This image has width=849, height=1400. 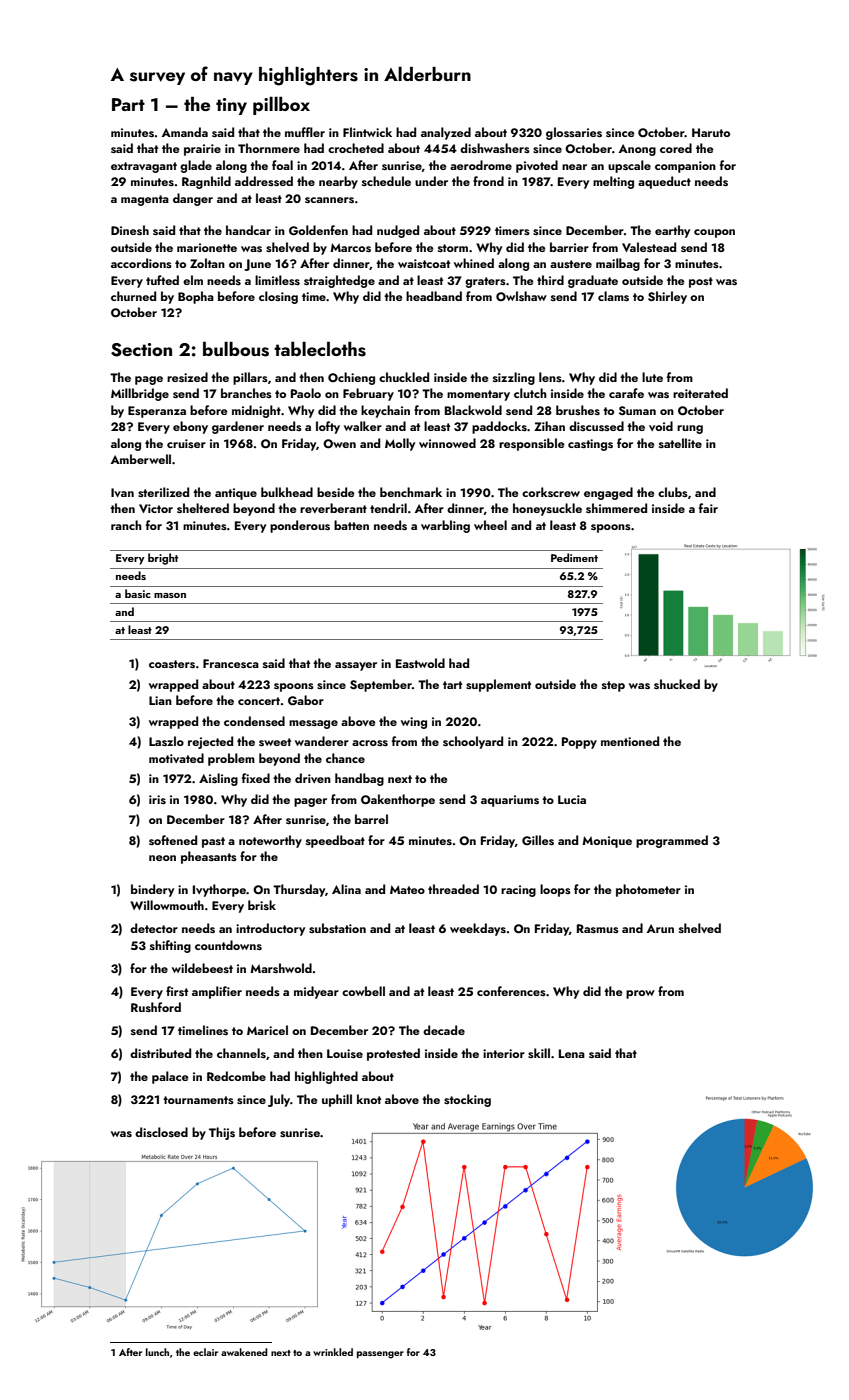 I want to click on glossaries, so click(x=574, y=133).
